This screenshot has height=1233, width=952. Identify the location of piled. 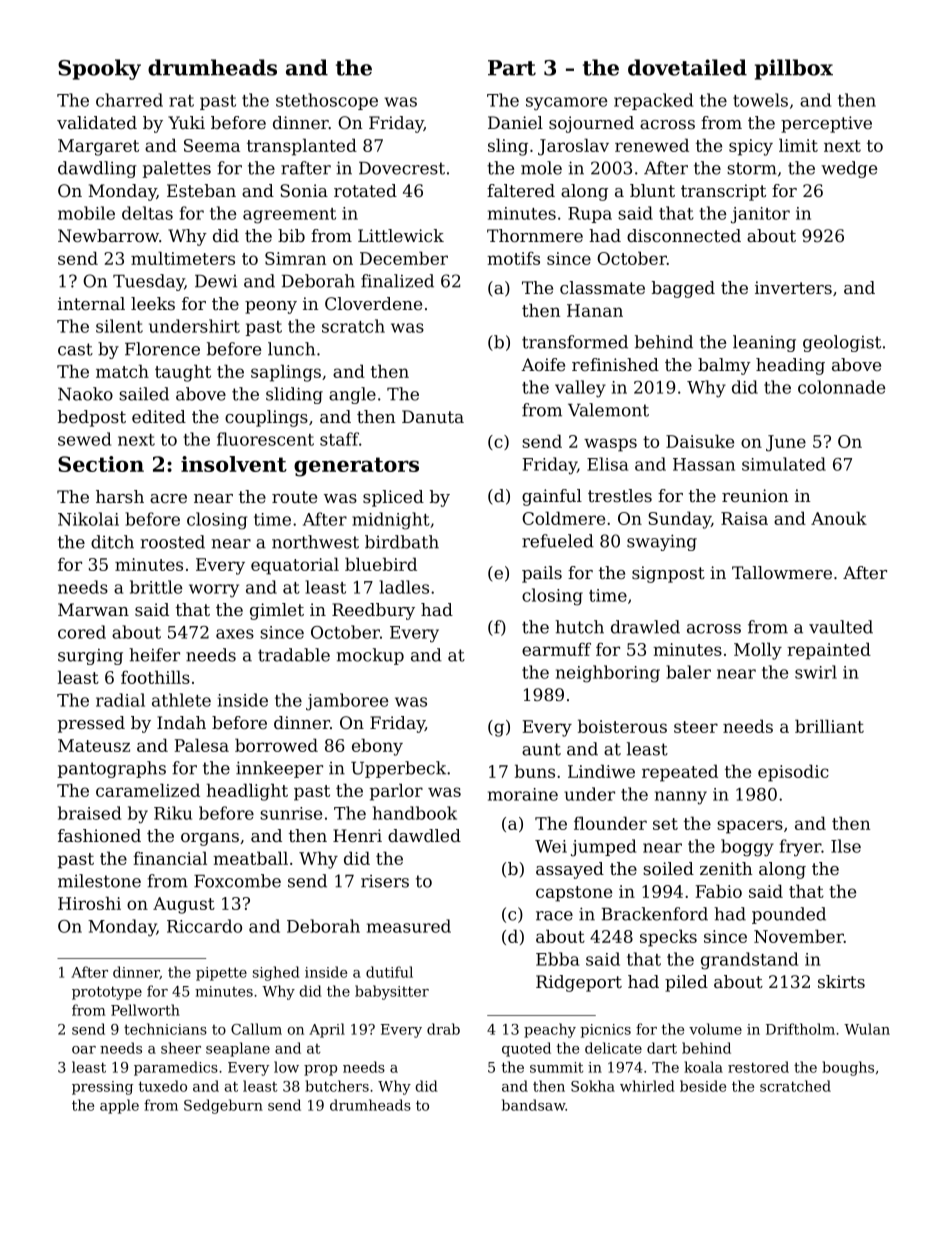
(686, 983).
